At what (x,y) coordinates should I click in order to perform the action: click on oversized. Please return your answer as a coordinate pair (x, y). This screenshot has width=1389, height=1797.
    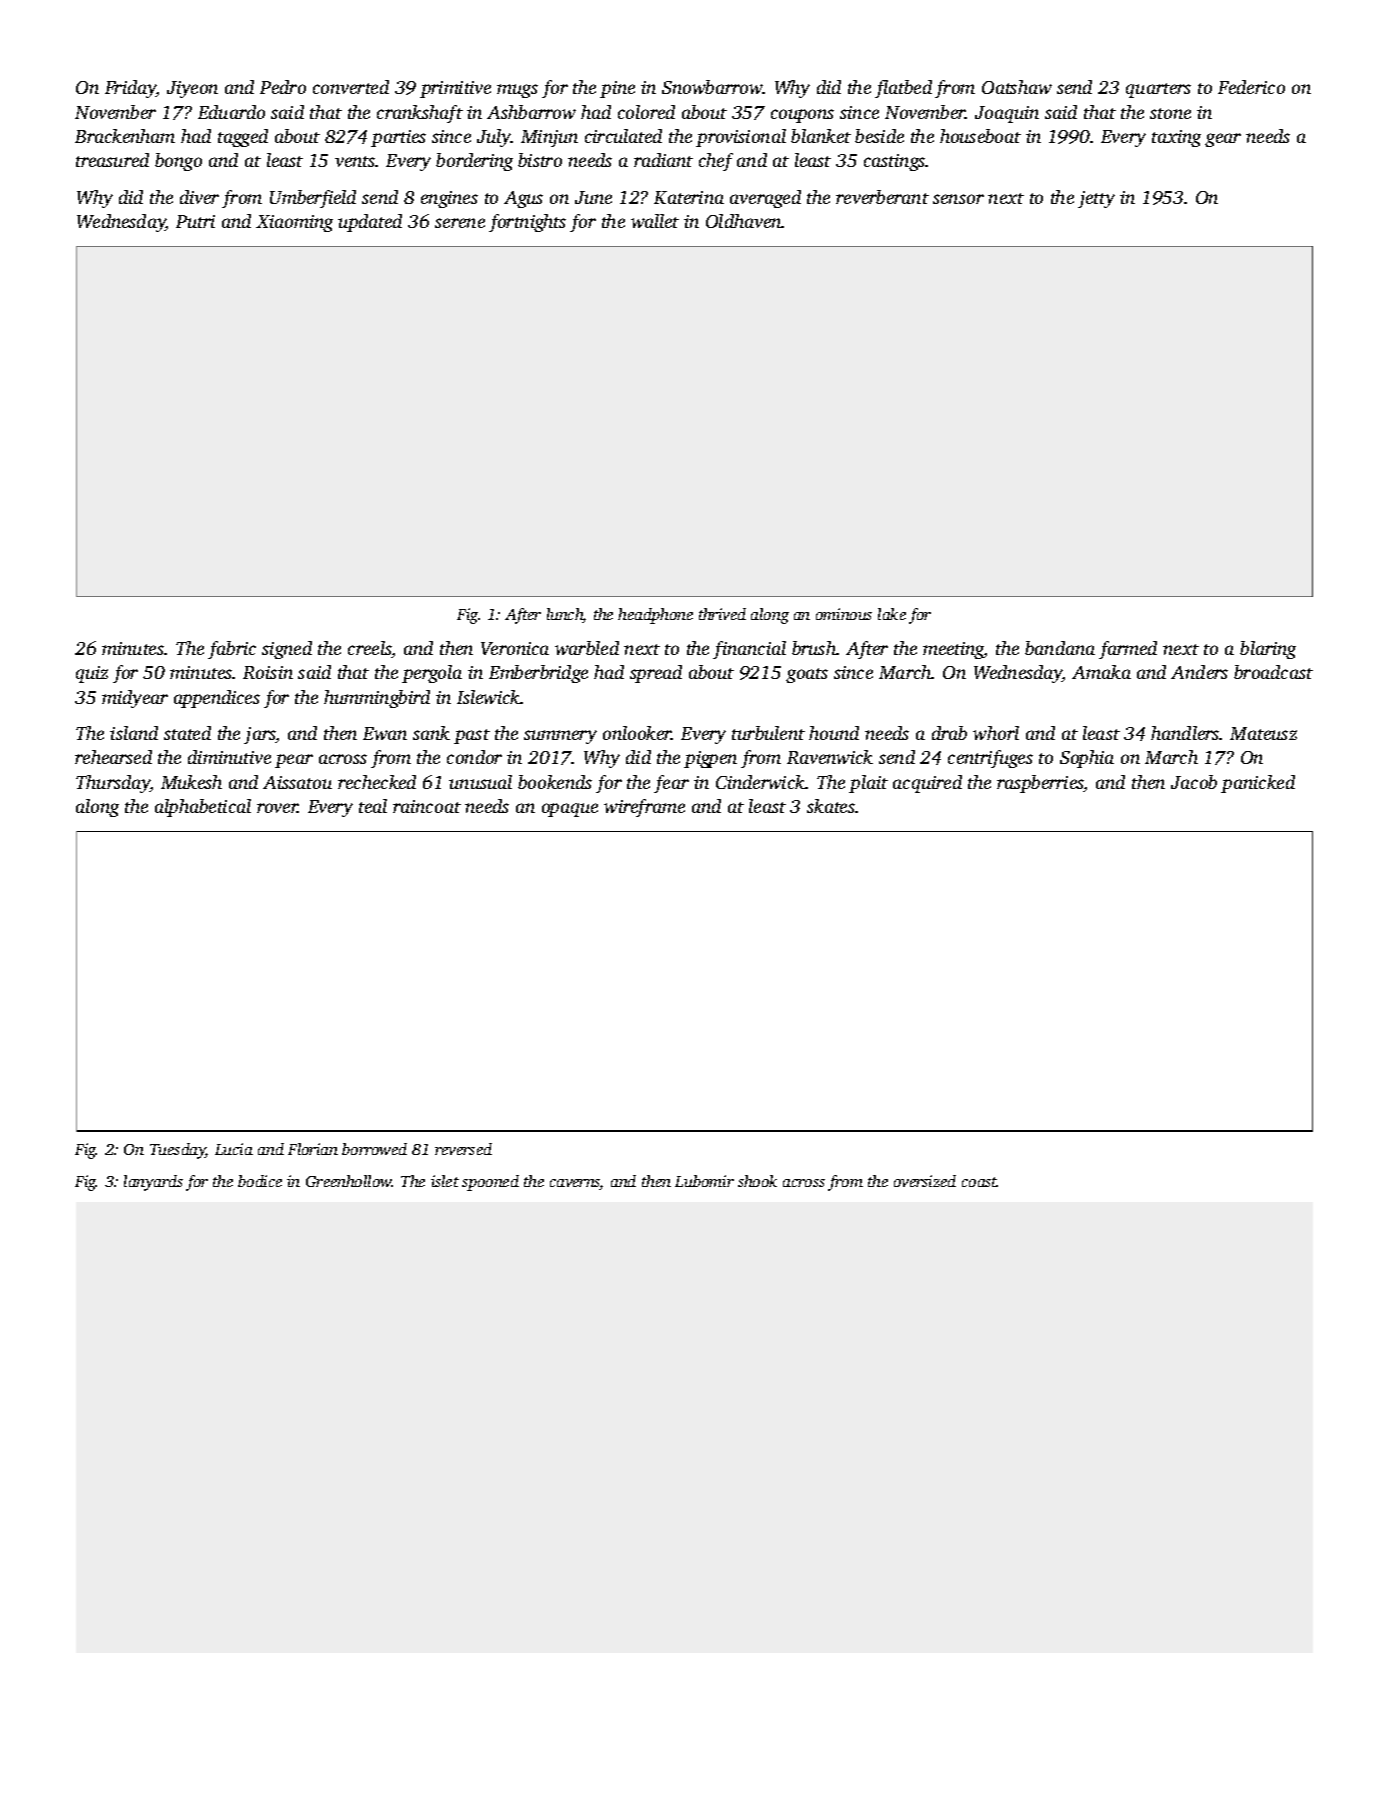
    Looking at the image, I should click on (925, 1181).
